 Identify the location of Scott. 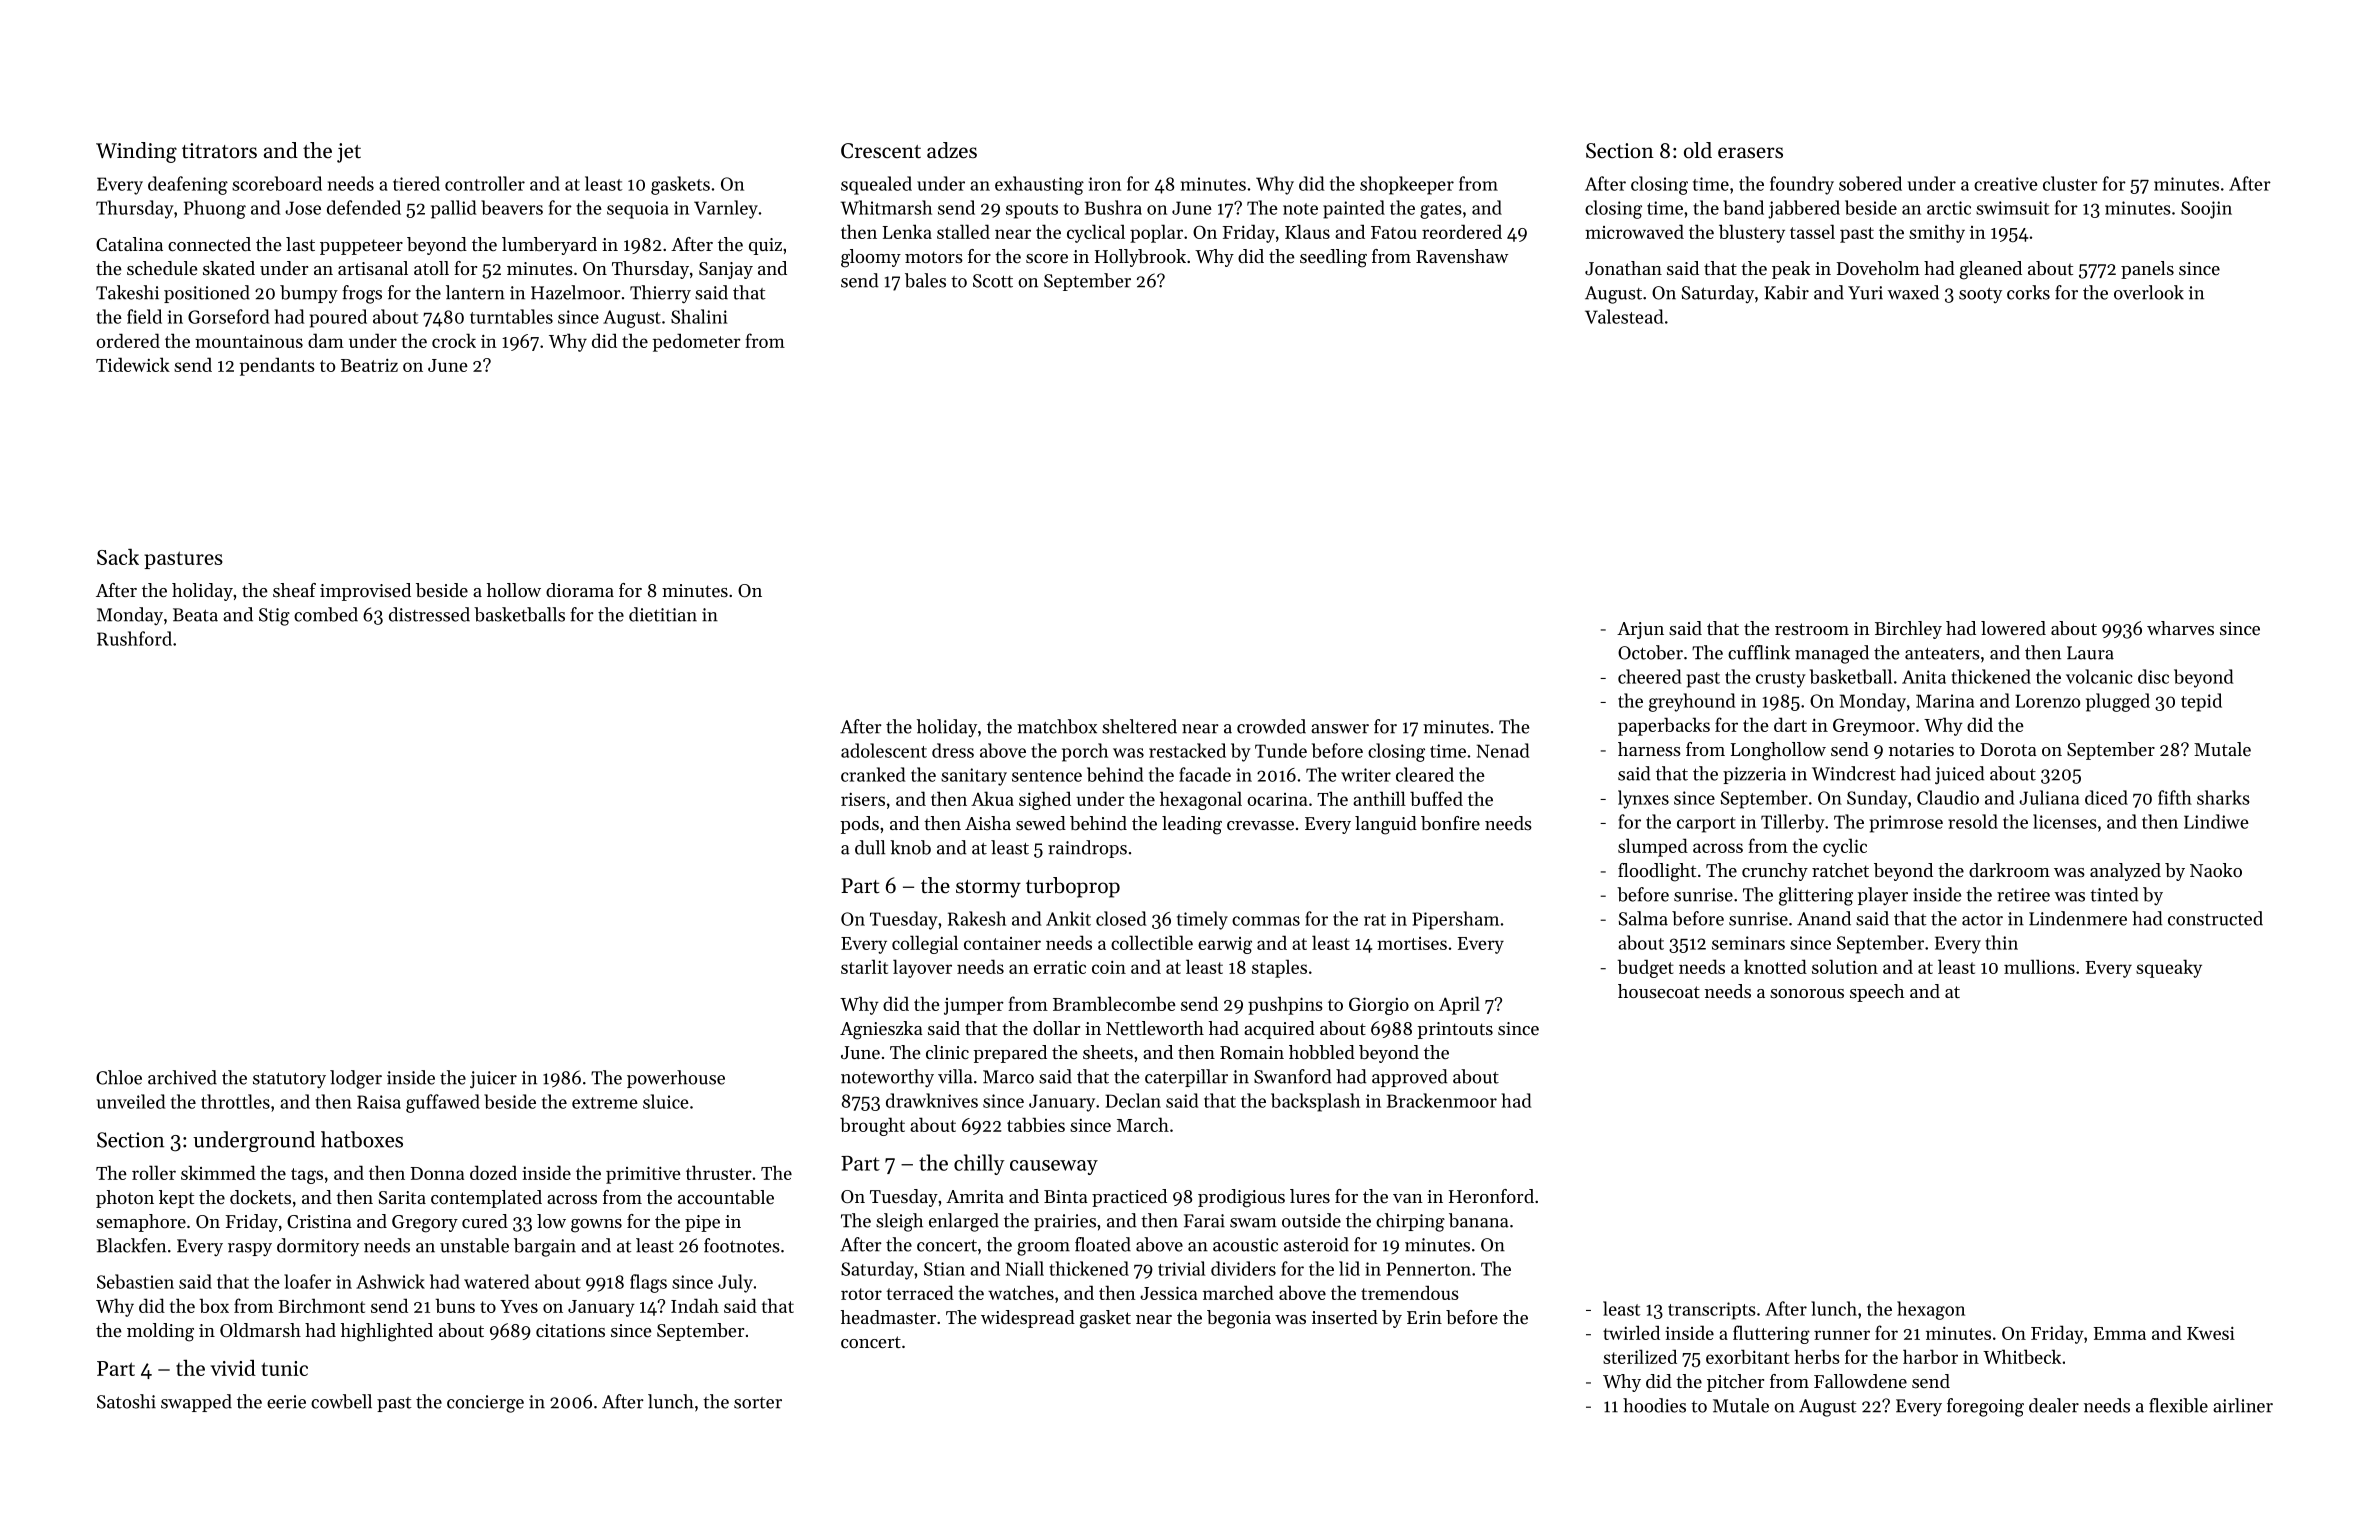
(993, 281).
